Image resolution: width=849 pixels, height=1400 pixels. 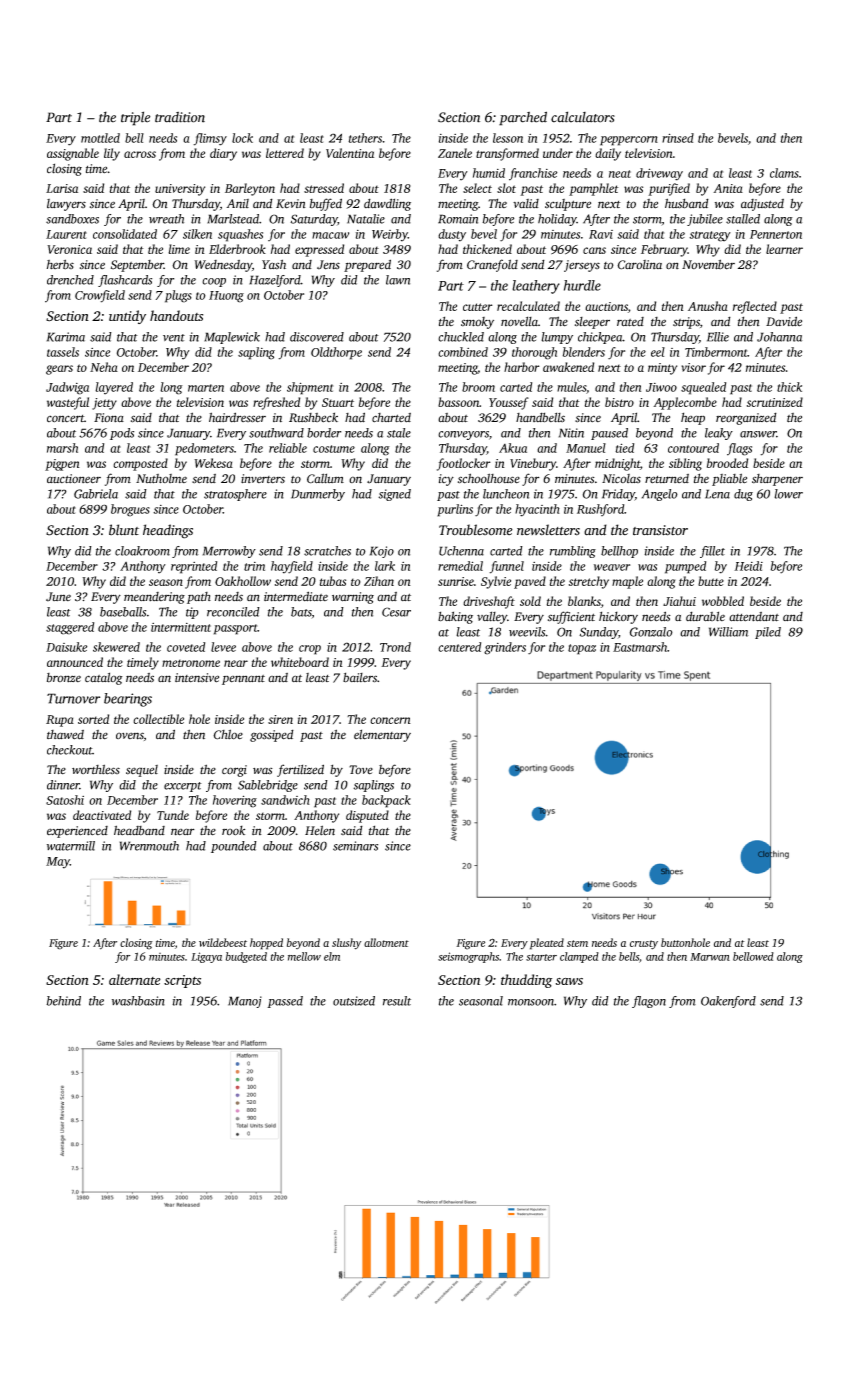 What do you see at coordinates (183, 787) in the document?
I see `excerpt` at bounding box center [183, 787].
